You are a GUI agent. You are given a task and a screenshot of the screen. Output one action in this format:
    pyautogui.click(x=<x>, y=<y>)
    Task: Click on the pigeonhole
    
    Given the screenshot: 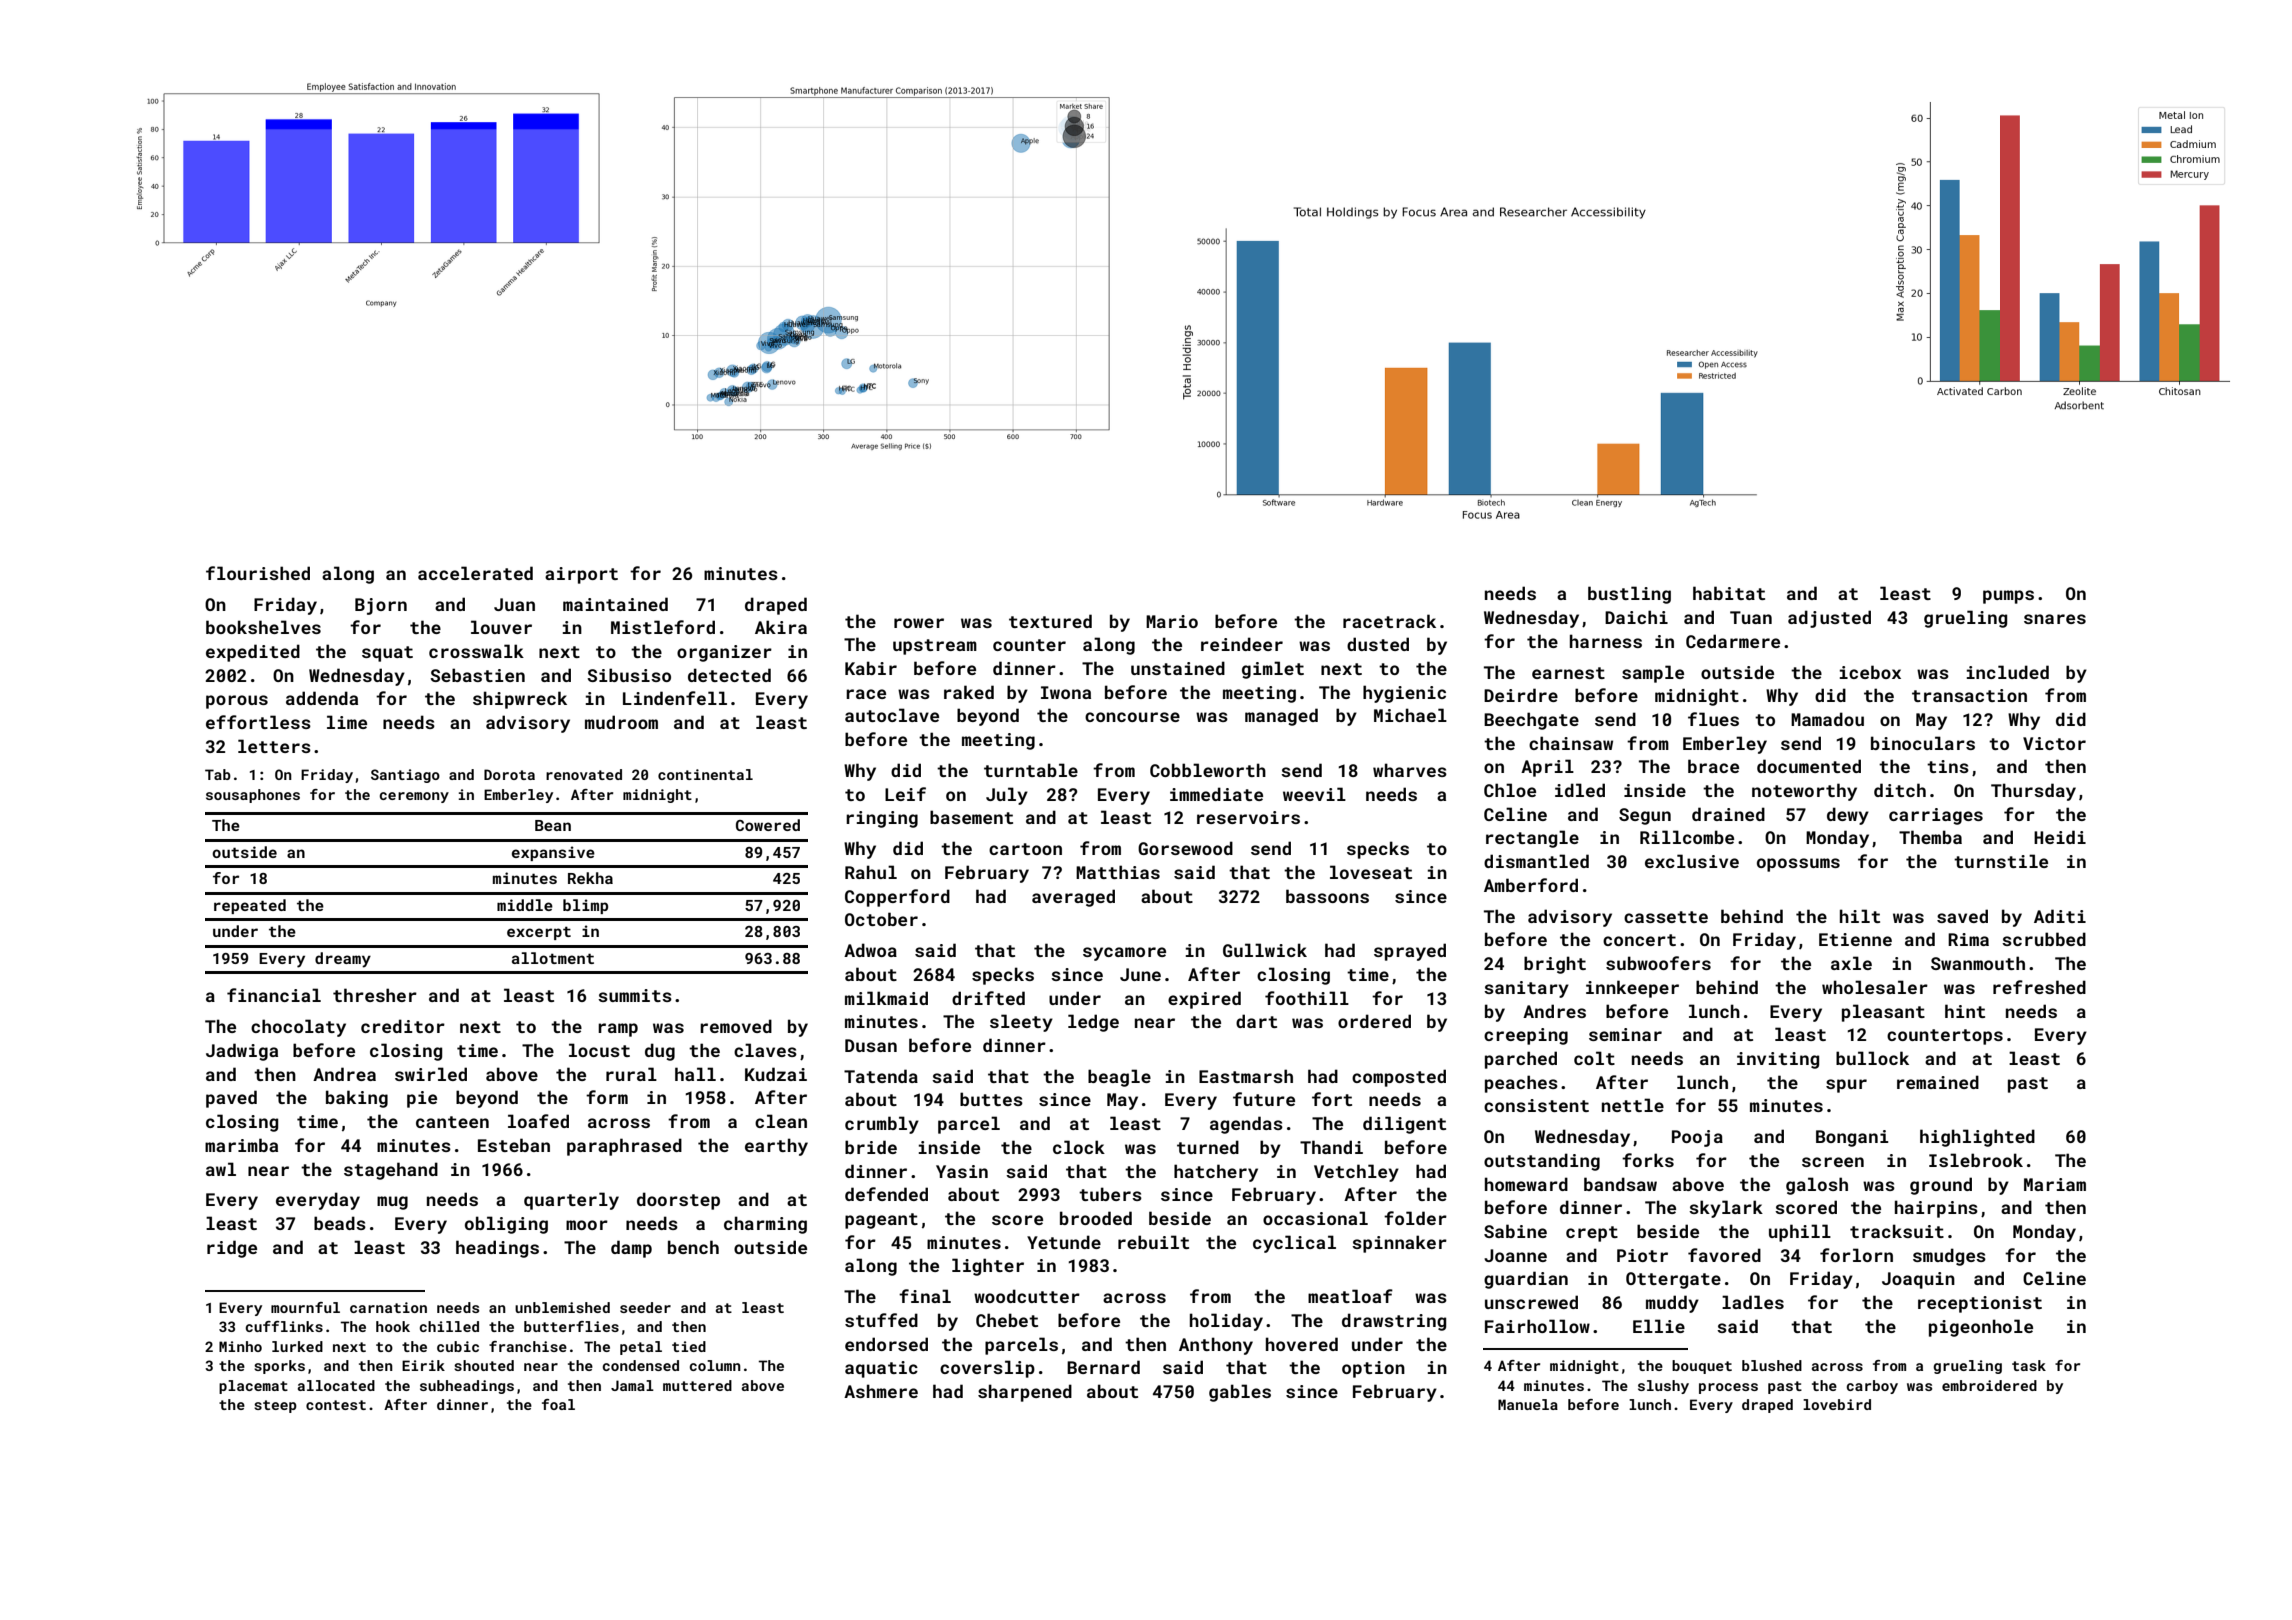 What is the action you would take?
    pyautogui.click(x=1981, y=1328)
